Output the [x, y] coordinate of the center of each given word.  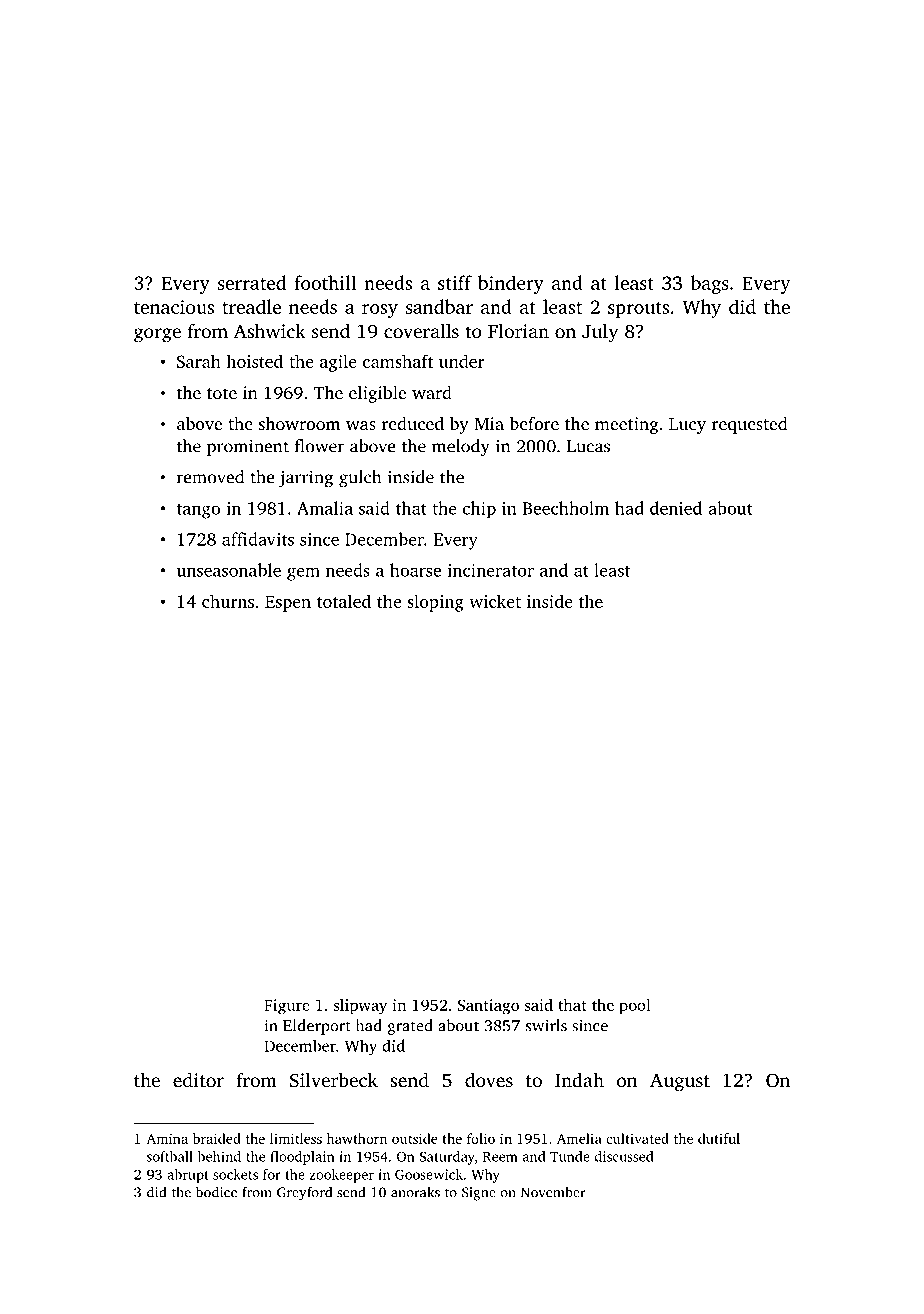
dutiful [719, 1138]
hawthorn [357, 1138]
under [462, 361]
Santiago [488, 1007]
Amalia [325, 508]
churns [228, 601]
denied [676, 508]
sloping [435, 603]
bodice [216, 1192]
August [680, 1082]
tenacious [174, 307]
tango [198, 511]
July [600, 333]
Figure [287, 1007]
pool [635, 1006]
